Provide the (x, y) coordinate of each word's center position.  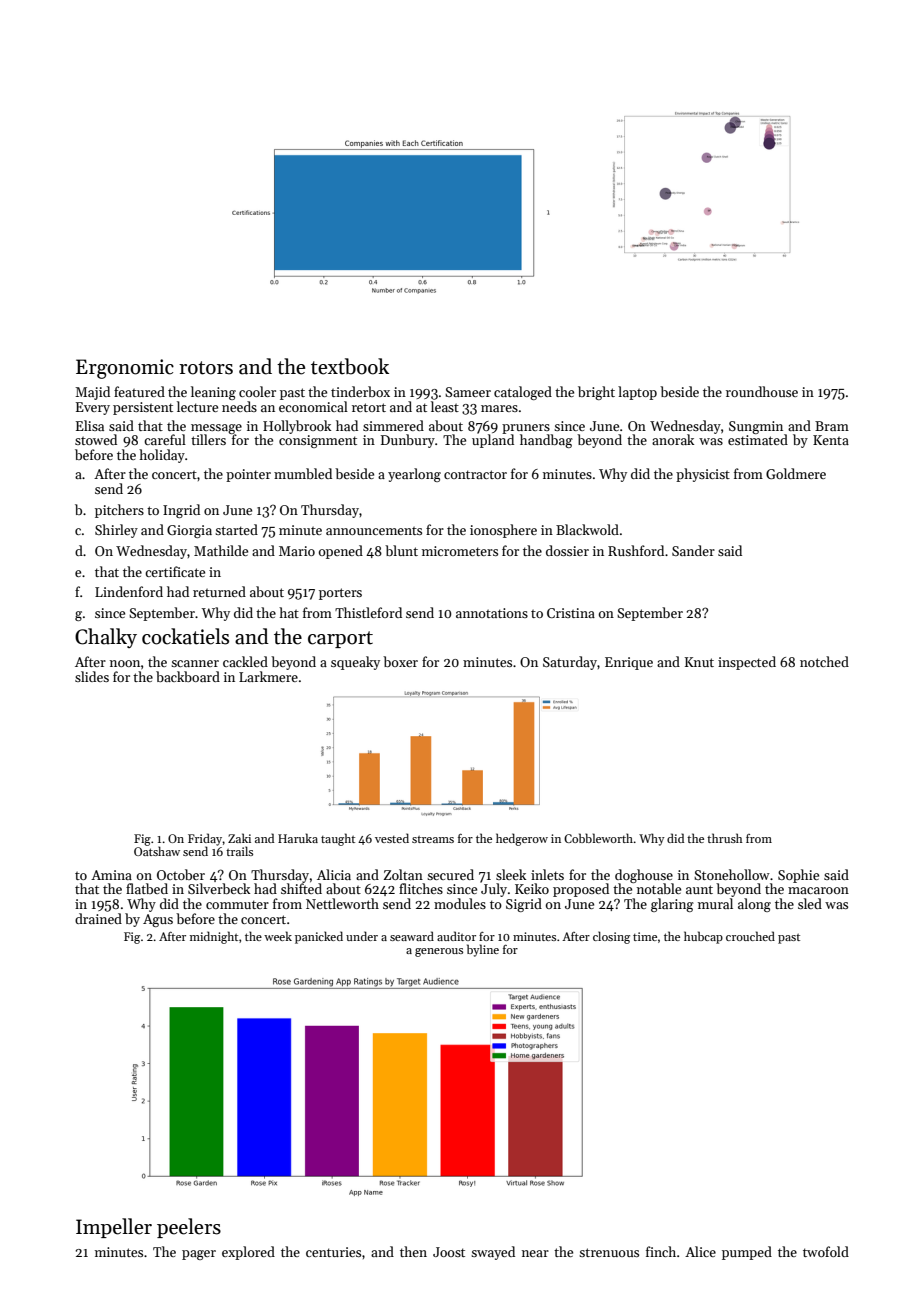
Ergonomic (125, 369)
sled (810, 903)
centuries (333, 1252)
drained (98, 918)
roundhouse (762, 391)
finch (661, 1251)
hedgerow (522, 839)
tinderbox (360, 391)
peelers (189, 1228)
